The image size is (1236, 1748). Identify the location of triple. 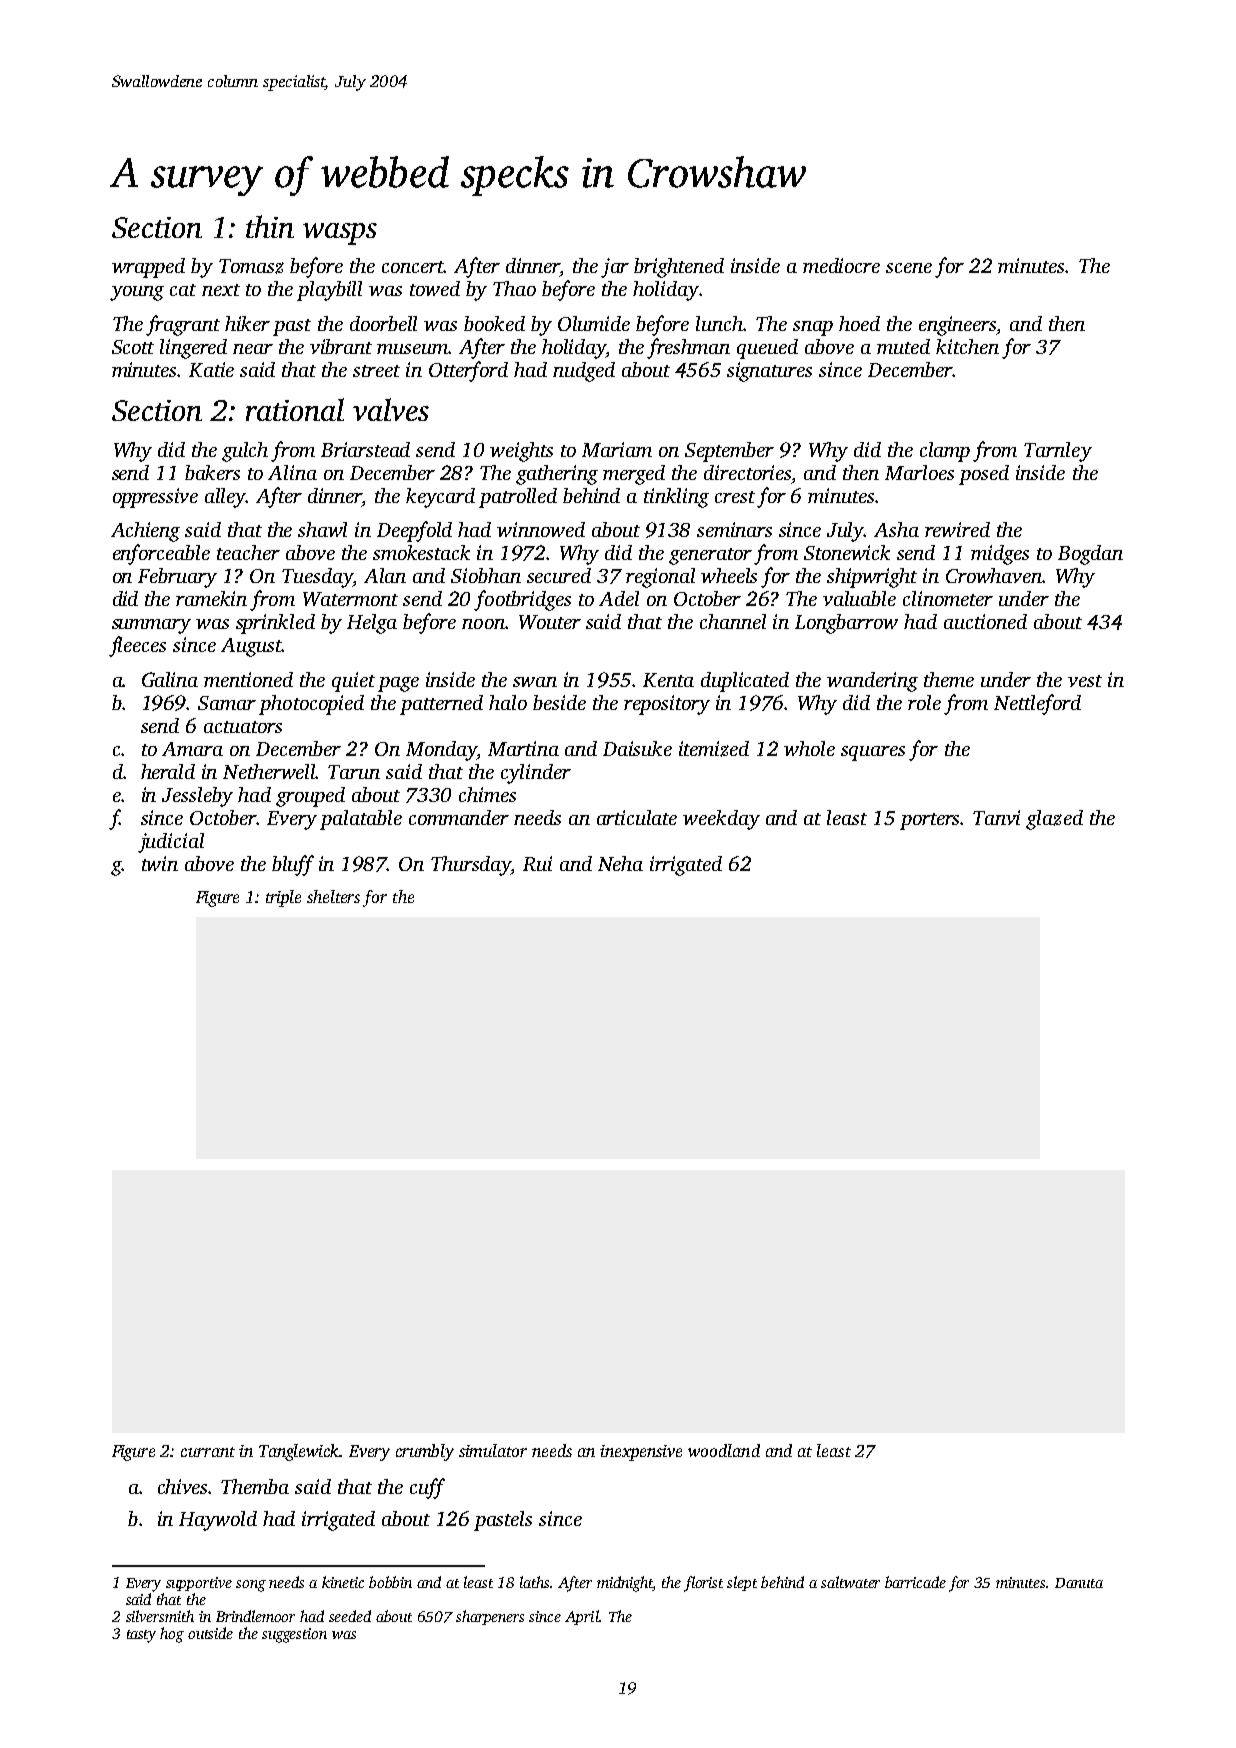
(283, 898).
